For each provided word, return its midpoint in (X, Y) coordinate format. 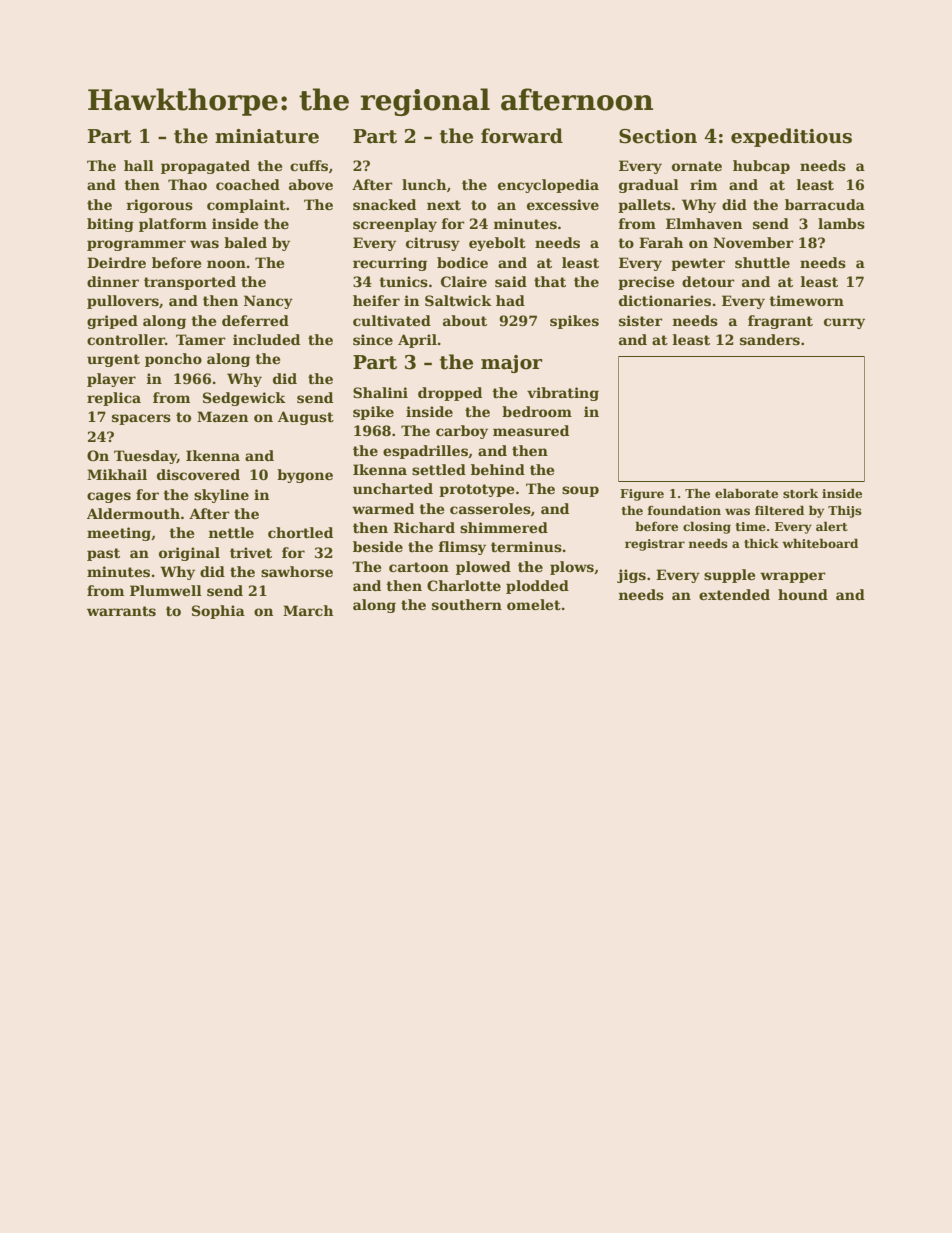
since (373, 339)
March (308, 610)
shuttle (762, 262)
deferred (255, 320)
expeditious (791, 137)
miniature (267, 136)
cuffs (309, 165)
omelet (534, 604)
